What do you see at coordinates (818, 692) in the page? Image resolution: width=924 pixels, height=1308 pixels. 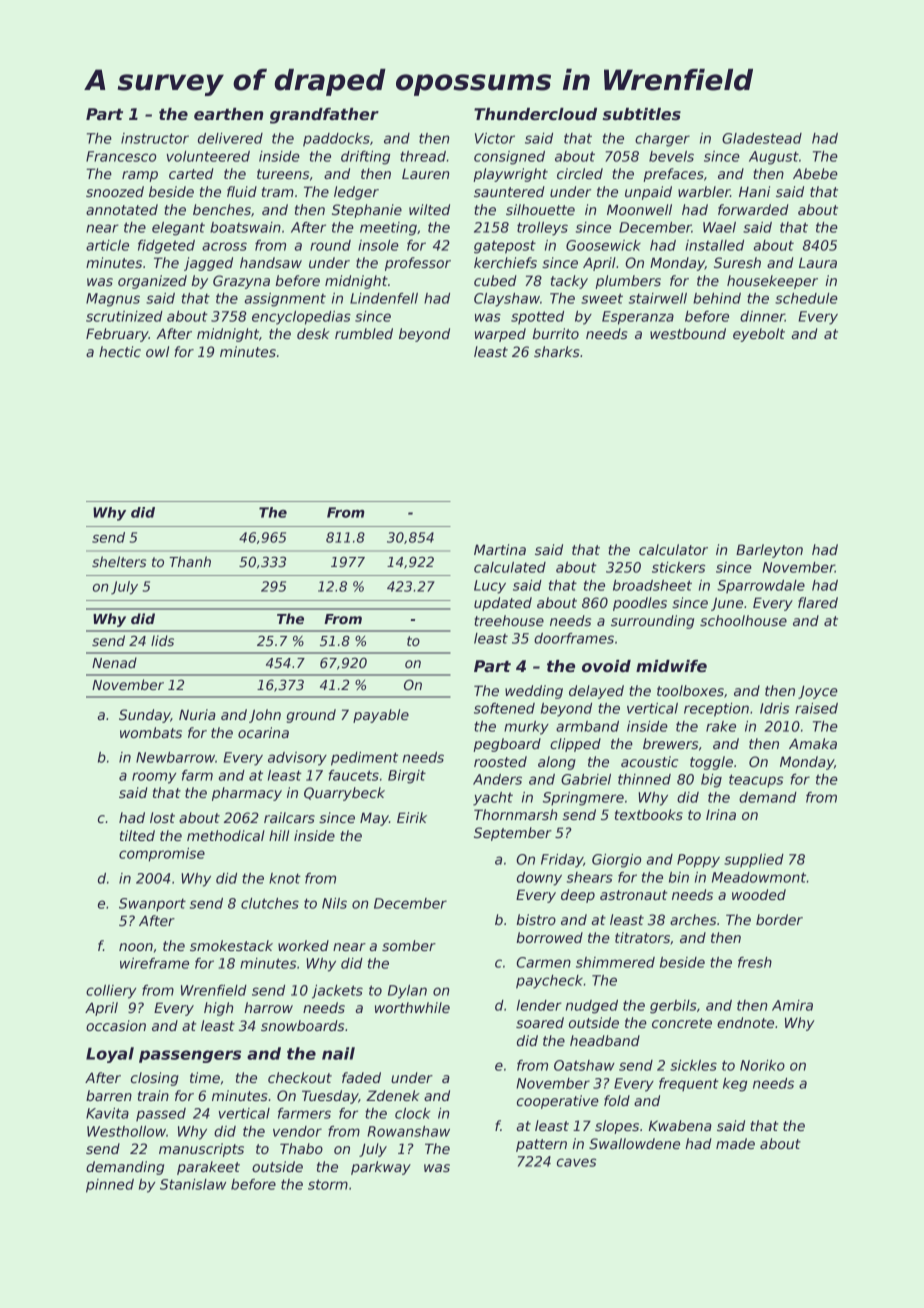 I see `Joyce` at bounding box center [818, 692].
